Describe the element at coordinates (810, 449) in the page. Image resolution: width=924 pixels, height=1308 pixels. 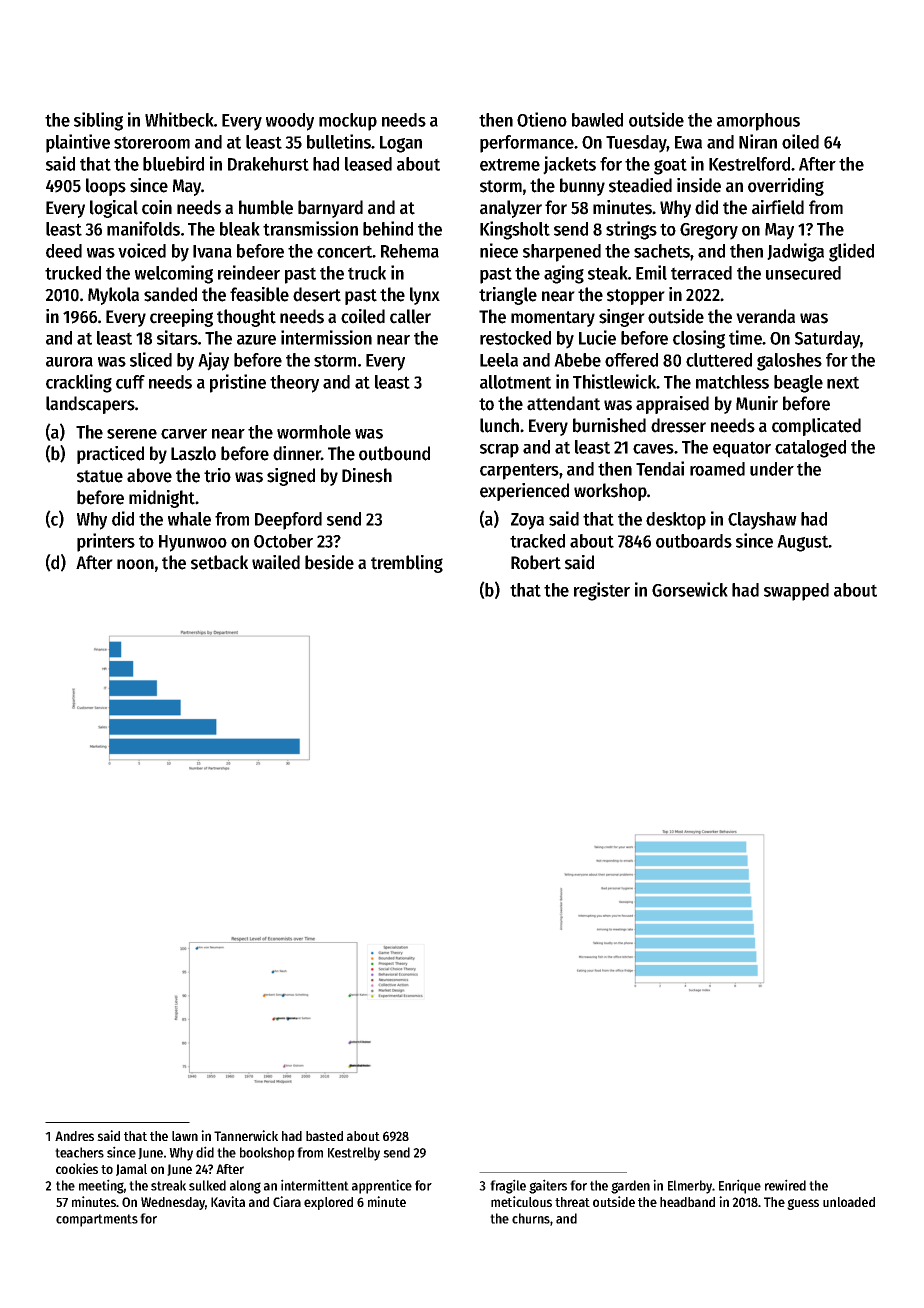
I see `cataloged` at that location.
